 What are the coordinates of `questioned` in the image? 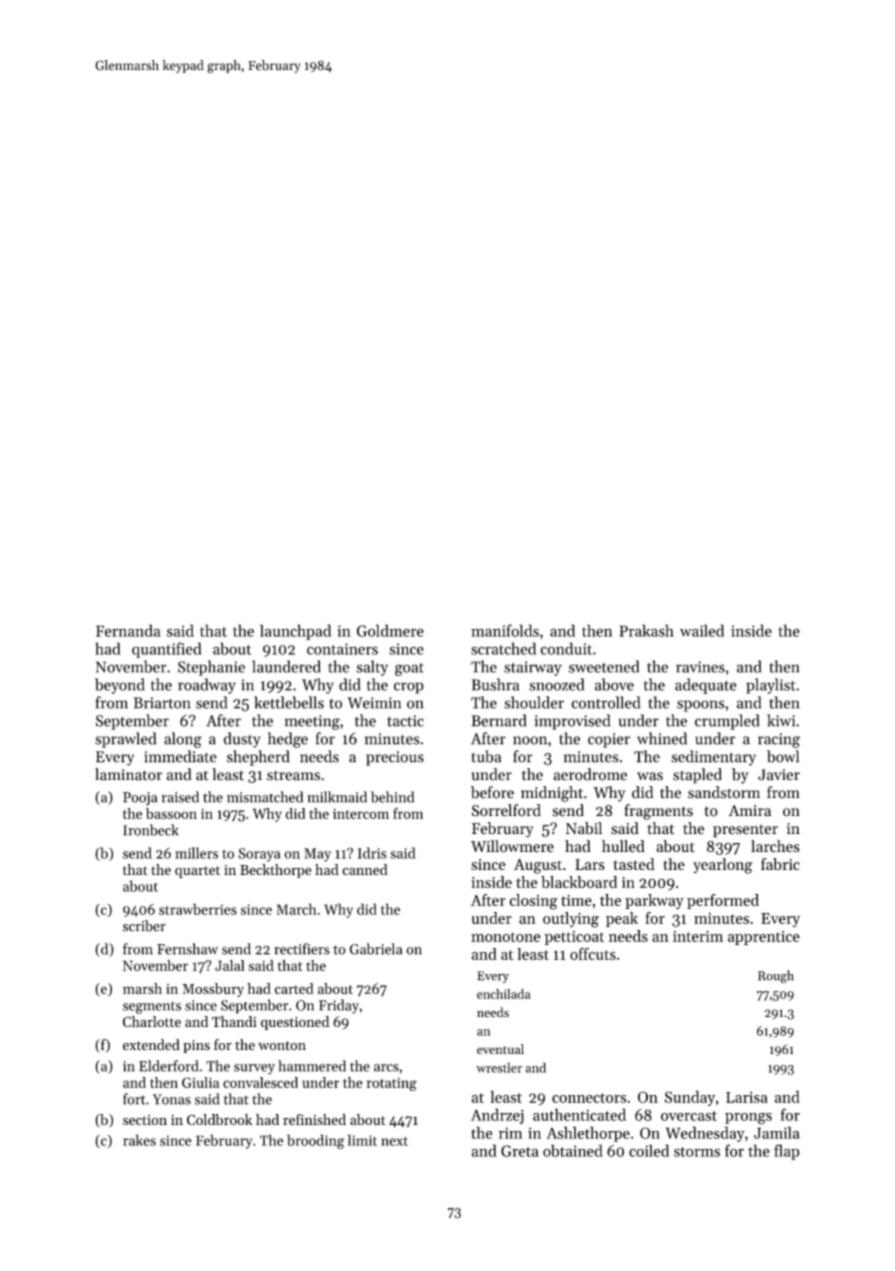 It's located at (295, 1023).
